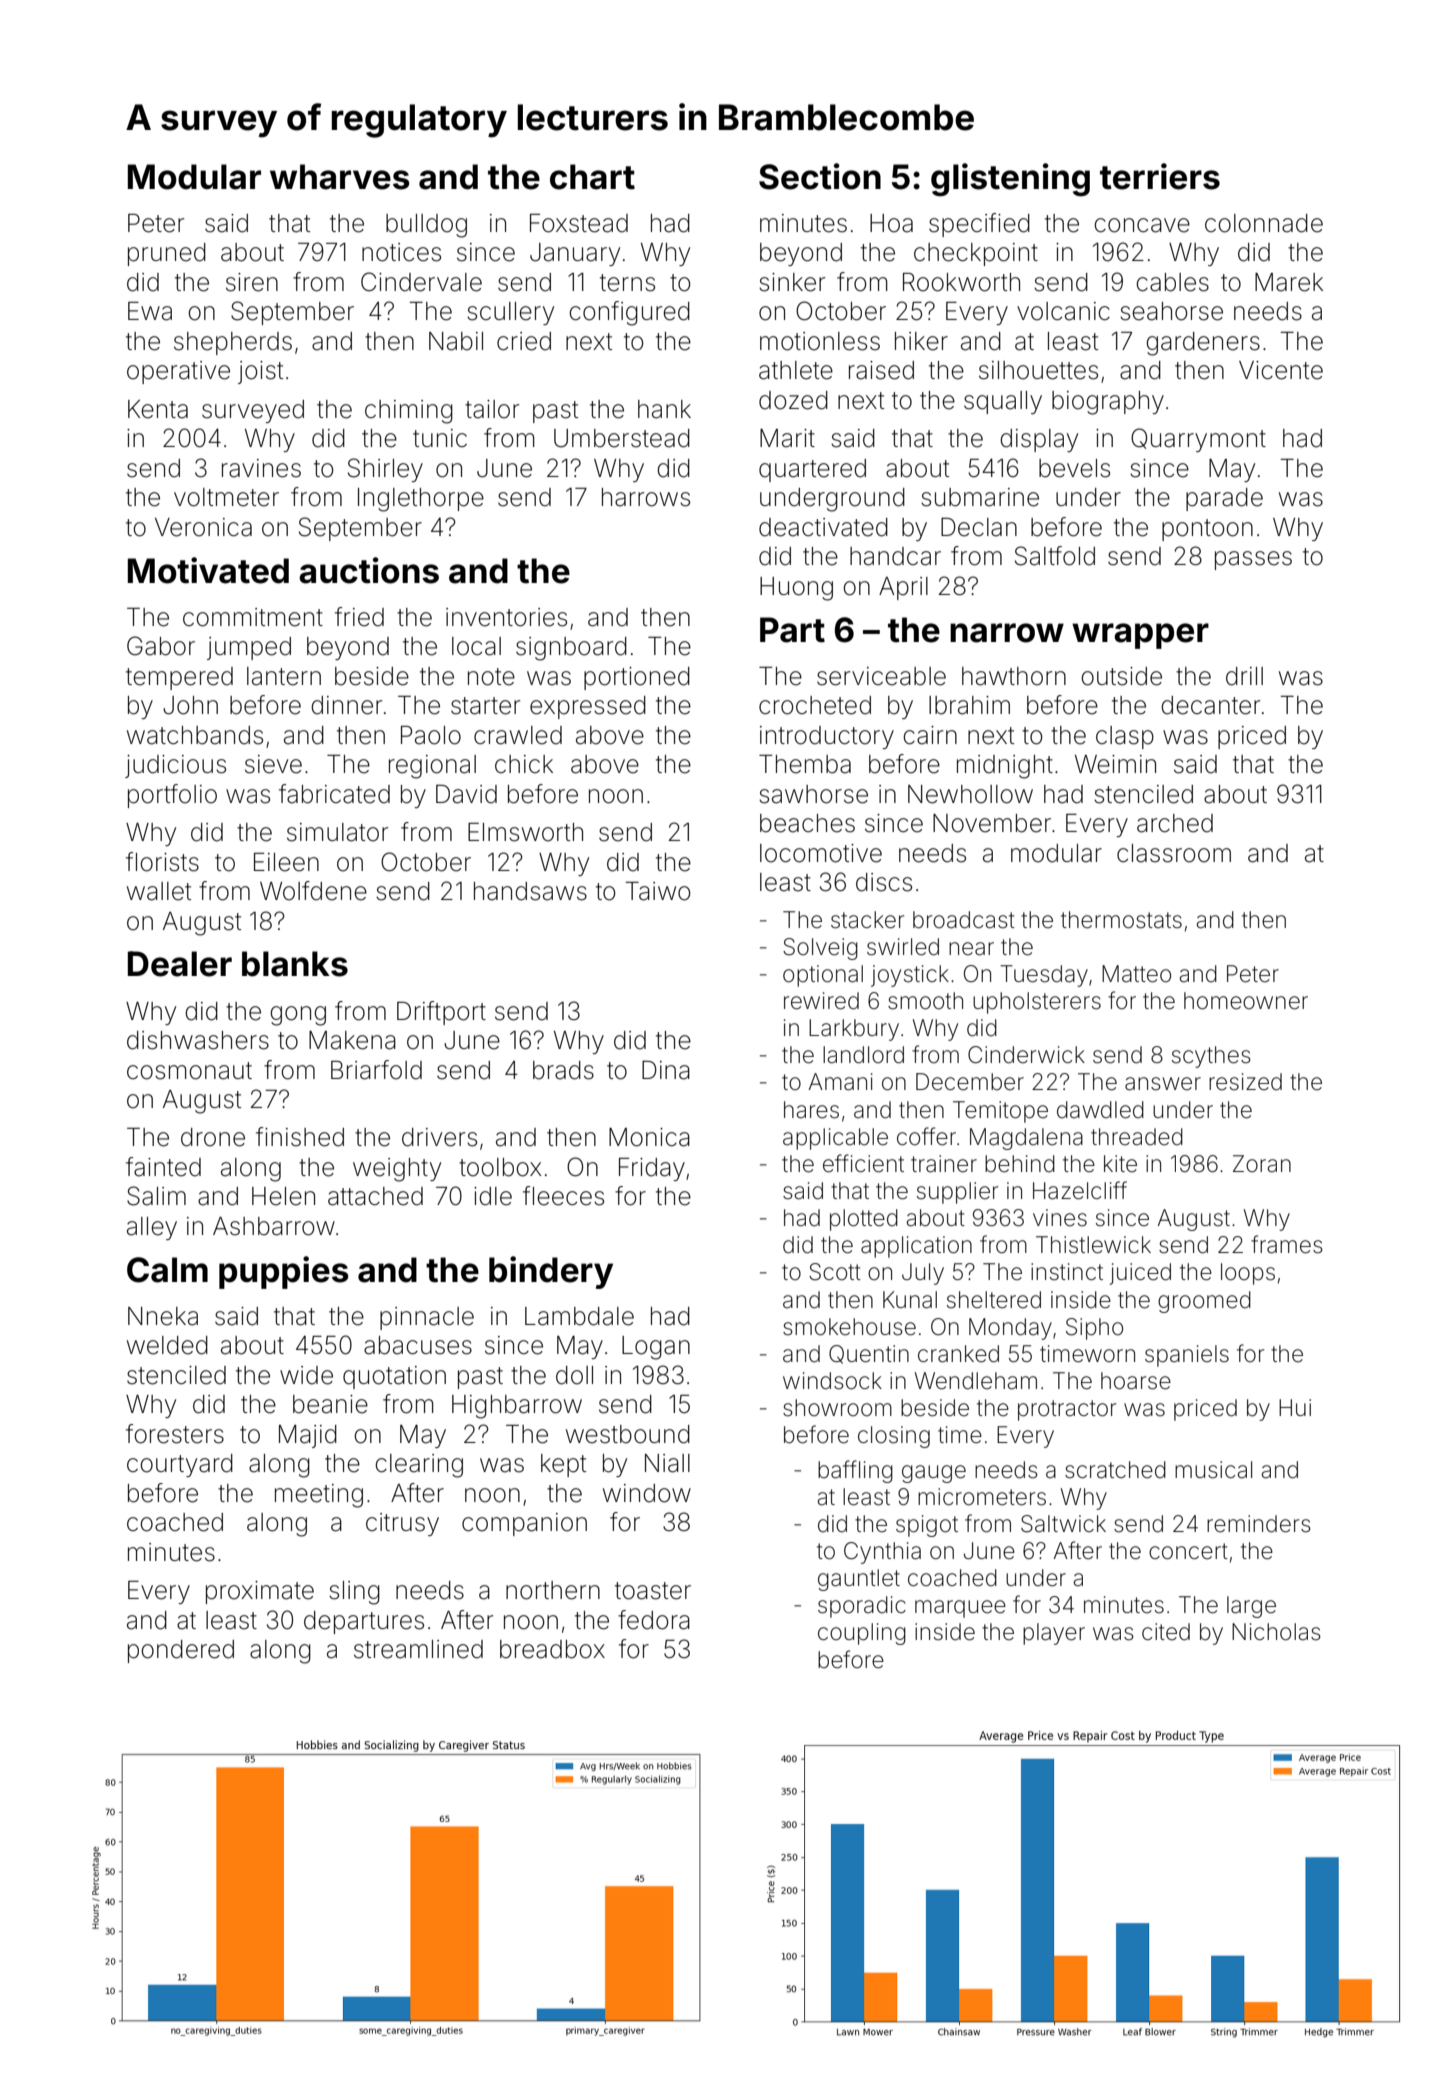  Describe the element at coordinates (563, 1196) in the image. I see `fleeces` at that location.
